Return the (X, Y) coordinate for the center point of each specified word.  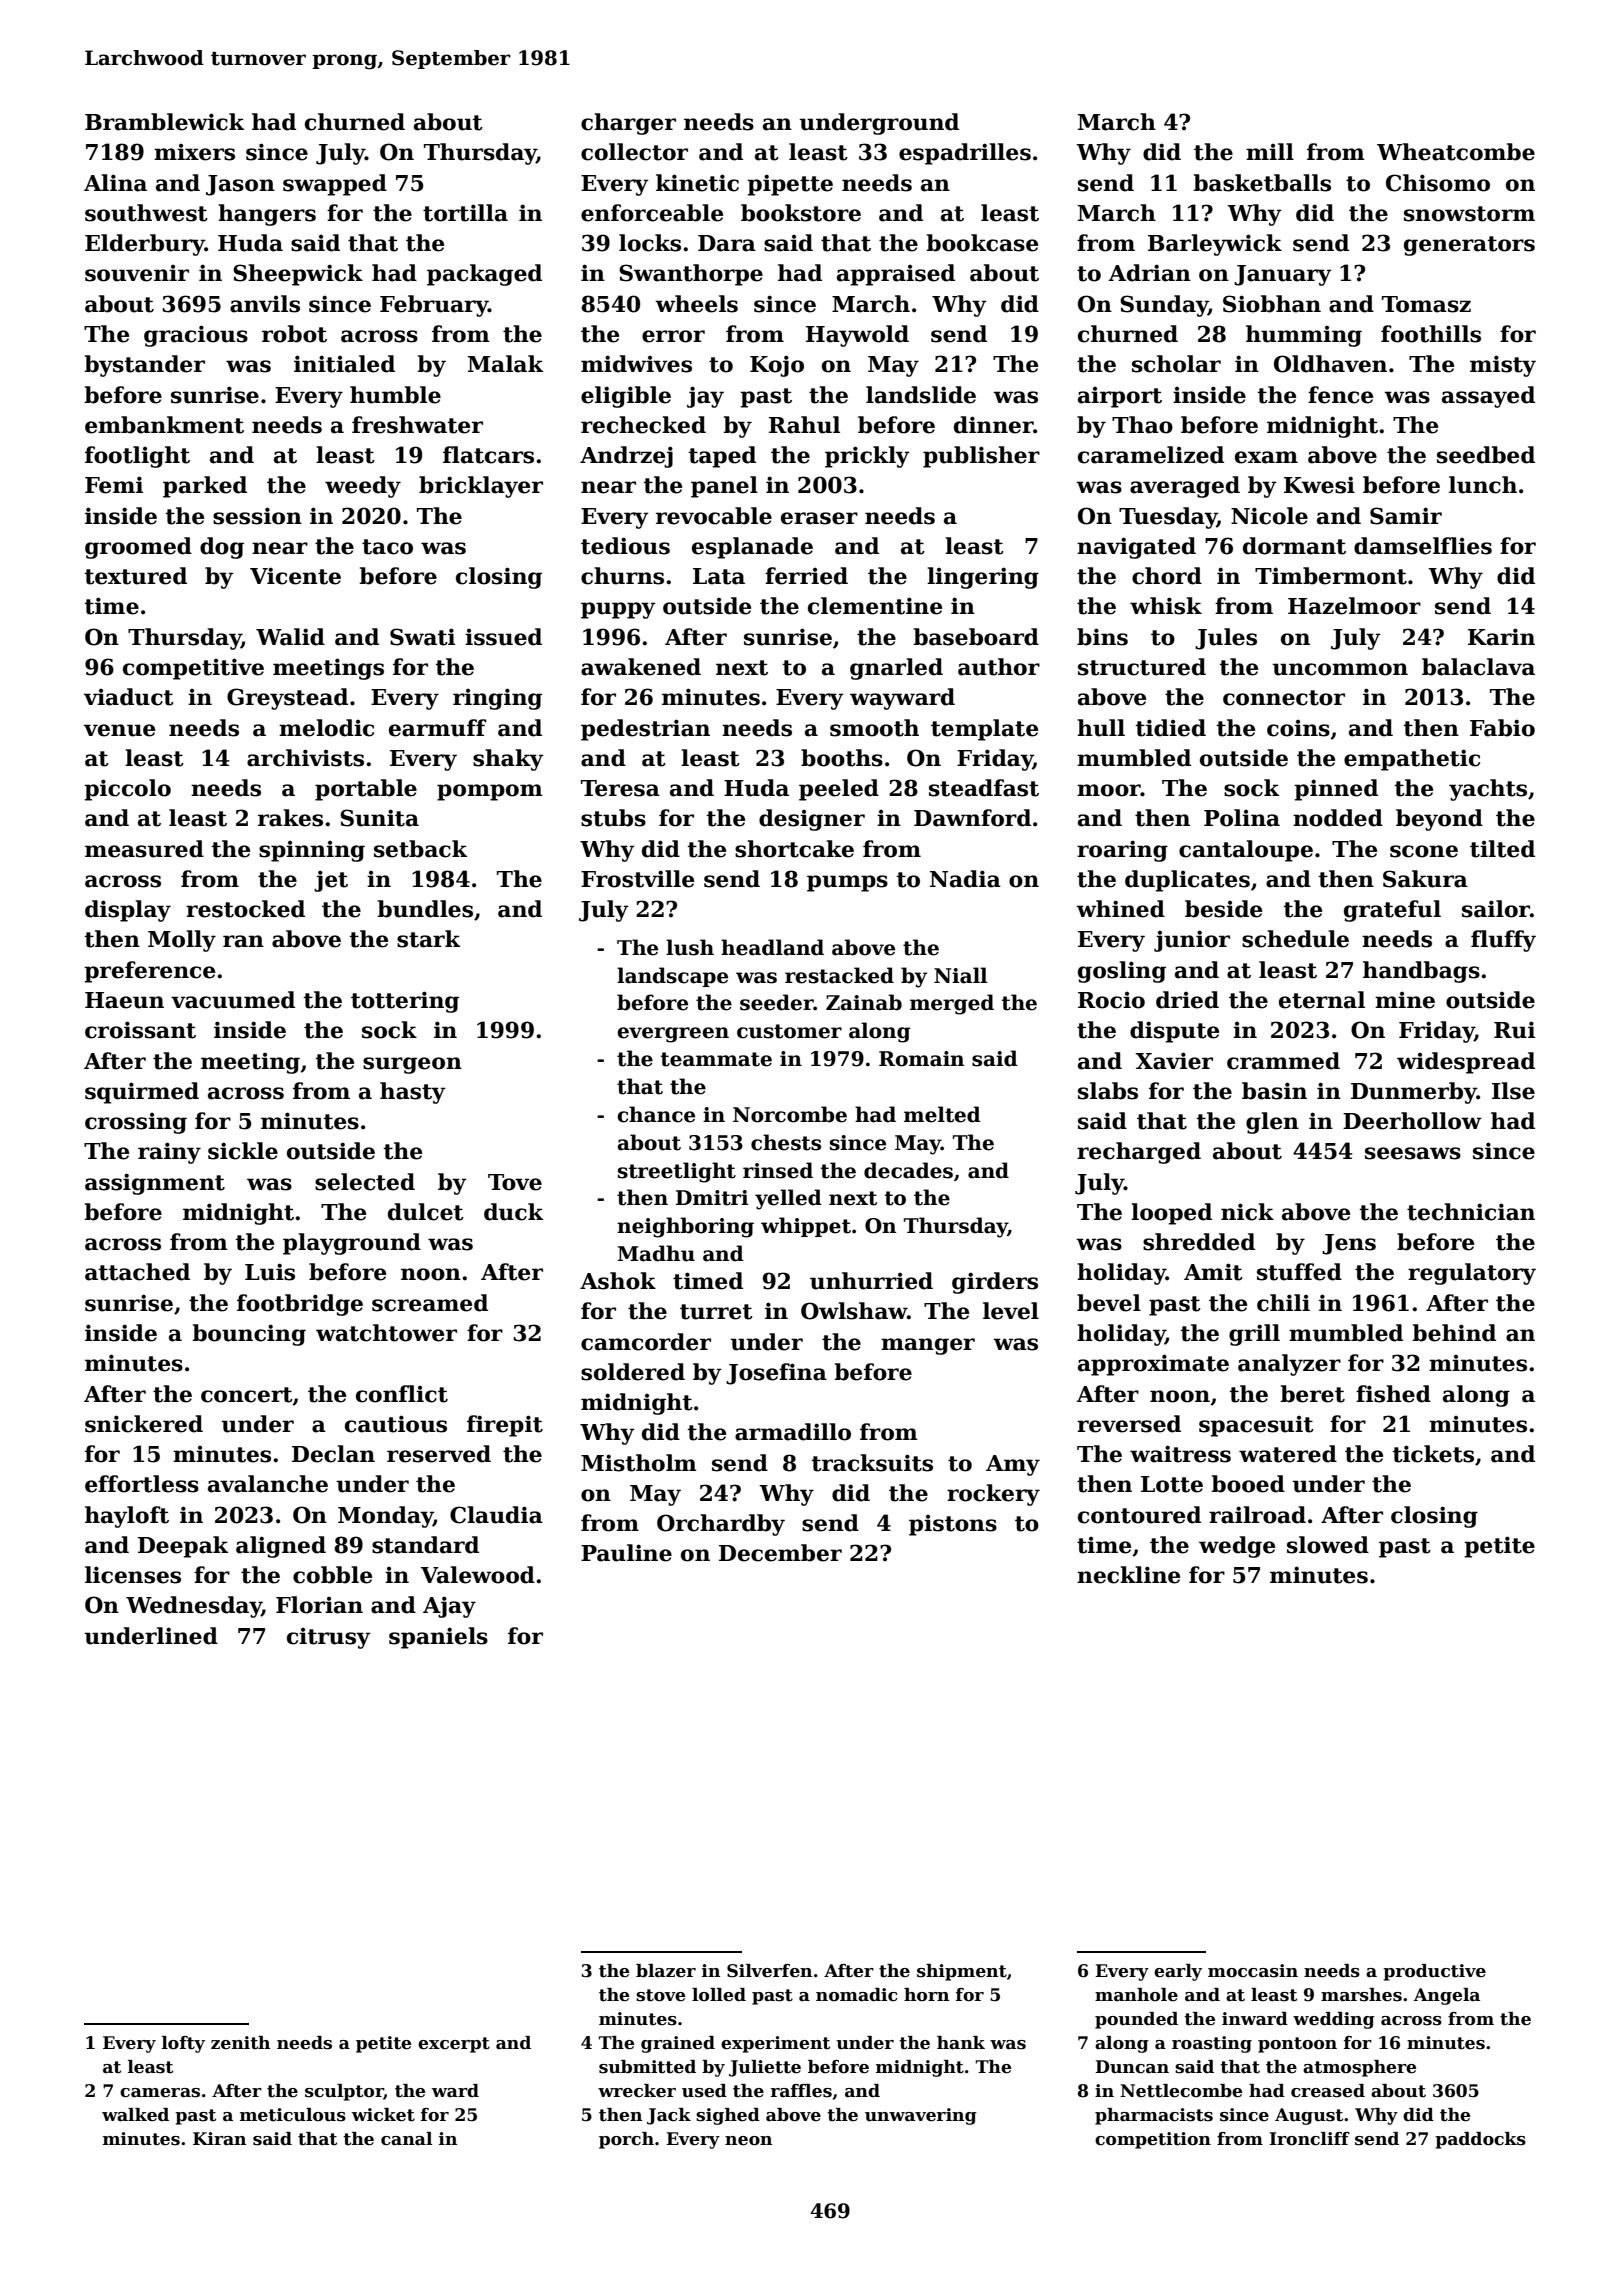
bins (1102, 637)
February (434, 306)
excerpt (454, 2045)
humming (1304, 336)
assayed (1488, 397)
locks (650, 243)
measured (144, 849)
